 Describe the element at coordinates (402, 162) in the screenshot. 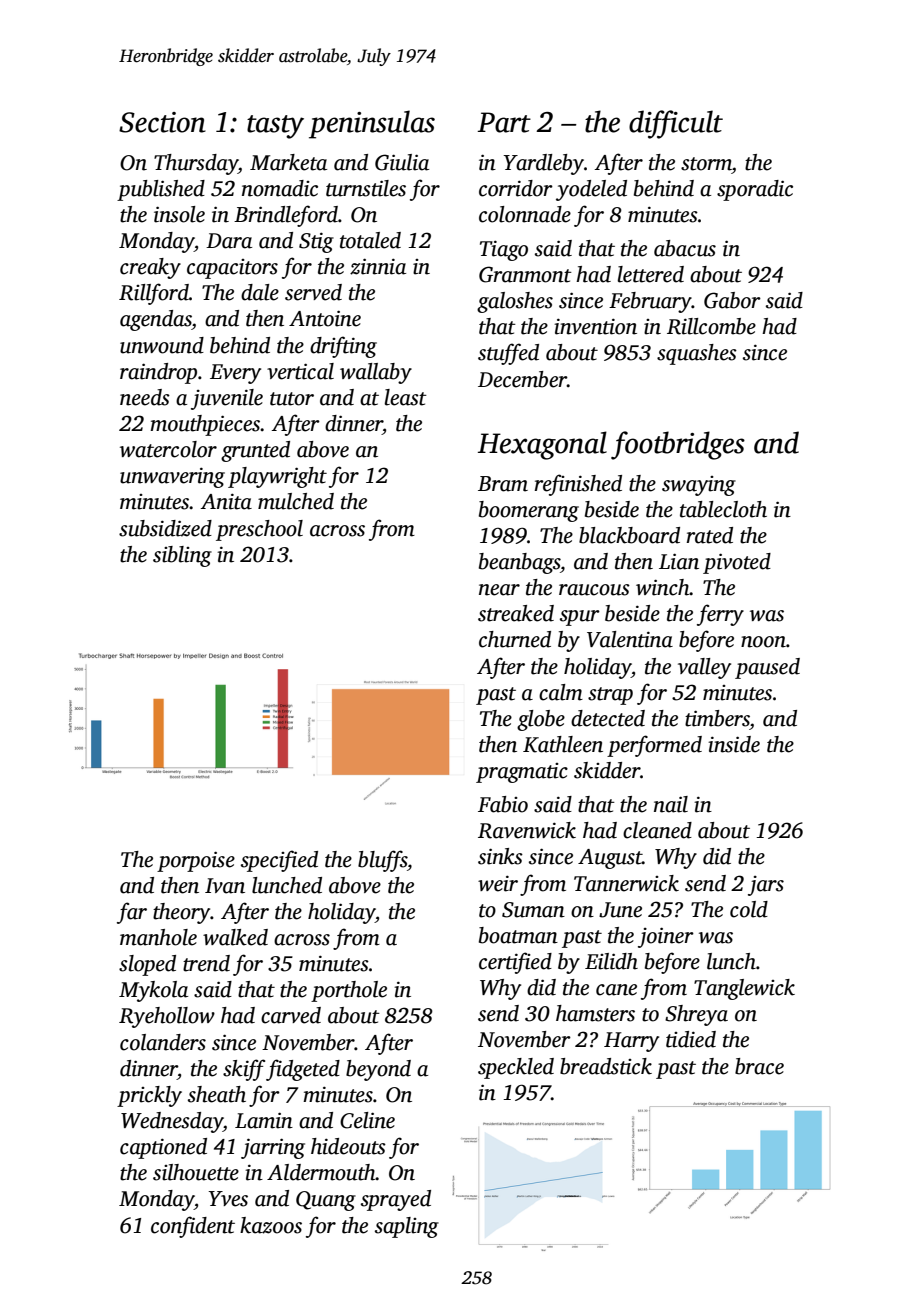

I see `Giulia` at that location.
